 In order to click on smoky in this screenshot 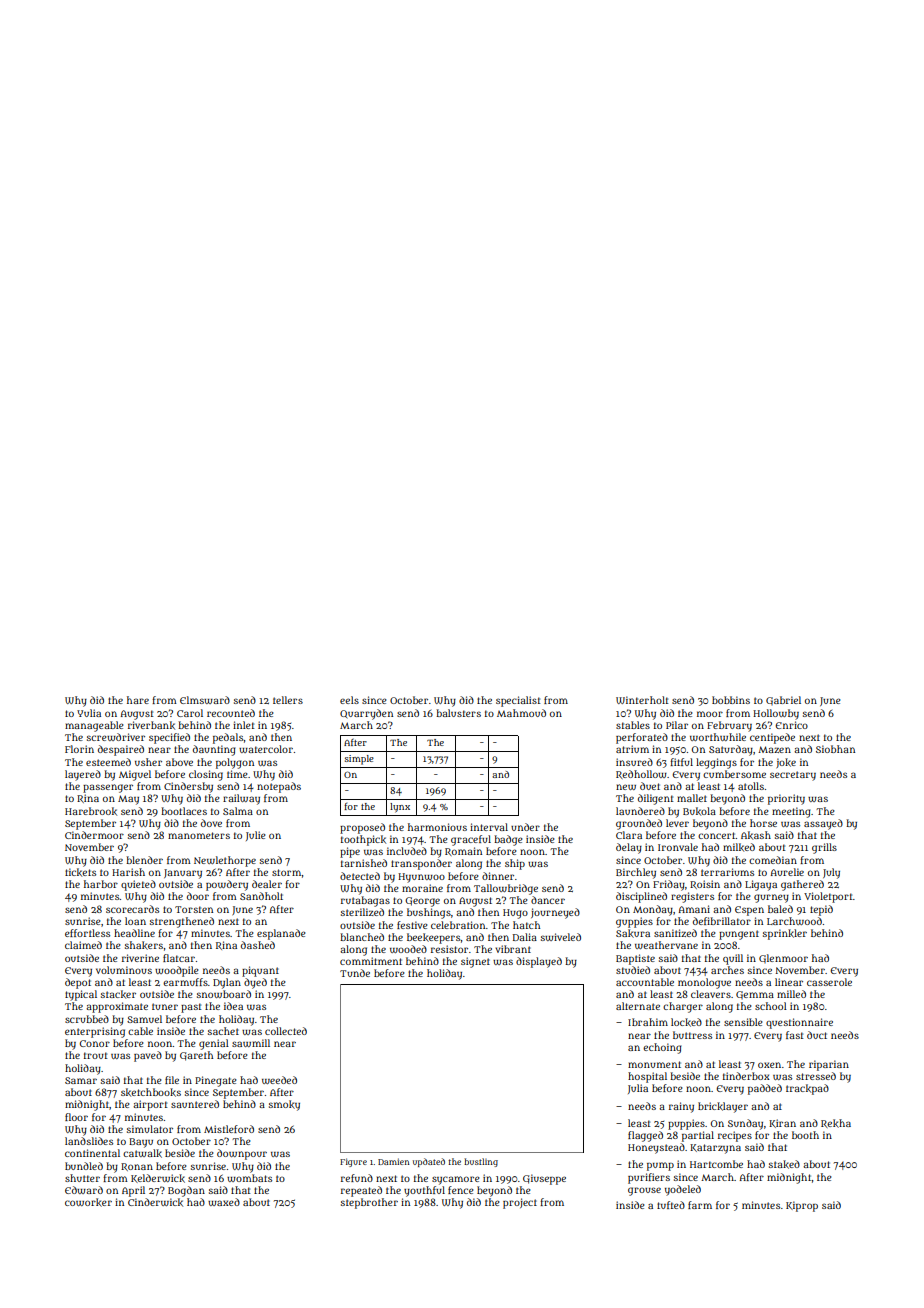, I will do `click(284, 1105)`.
